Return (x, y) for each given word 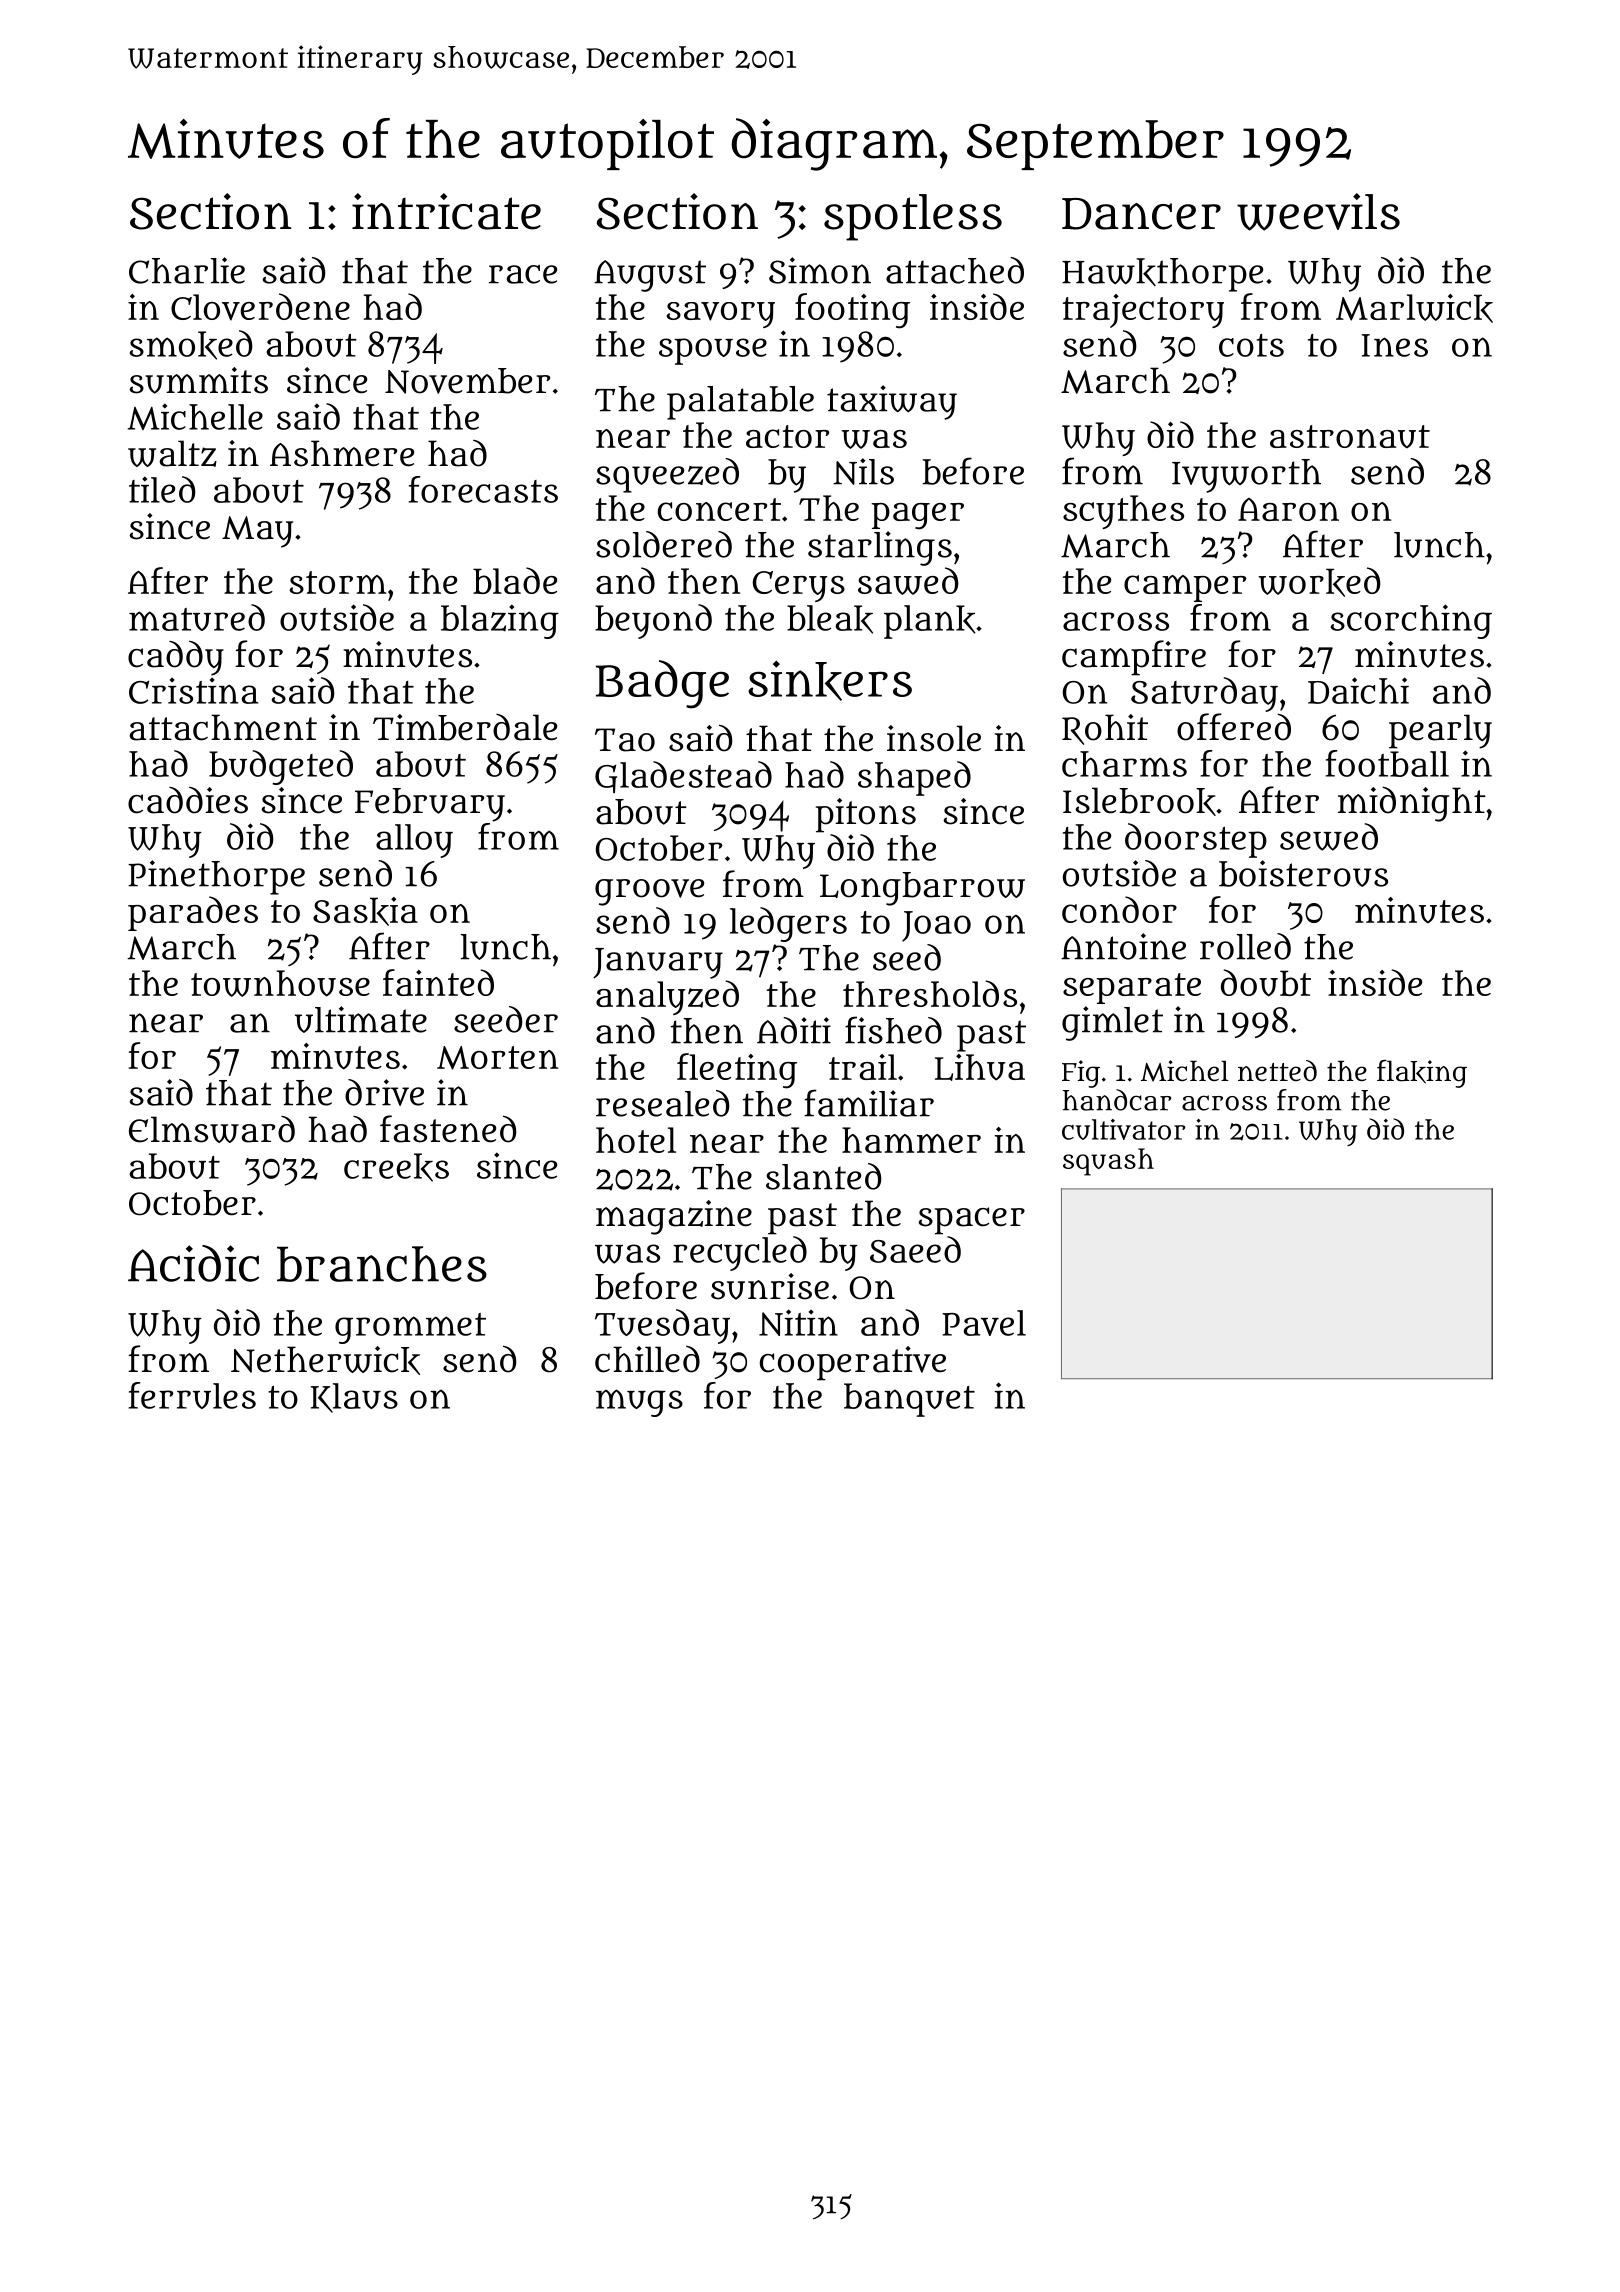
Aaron (1288, 509)
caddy (176, 658)
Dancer (1141, 214)
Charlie (187, 270)
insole (934, 738)
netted (1277, 1070)
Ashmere (342, 453)
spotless (913, 217)
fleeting (737, 1071)
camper (1185, 588)
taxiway (892, 402)
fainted (438, 982)
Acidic (193, 1263)
